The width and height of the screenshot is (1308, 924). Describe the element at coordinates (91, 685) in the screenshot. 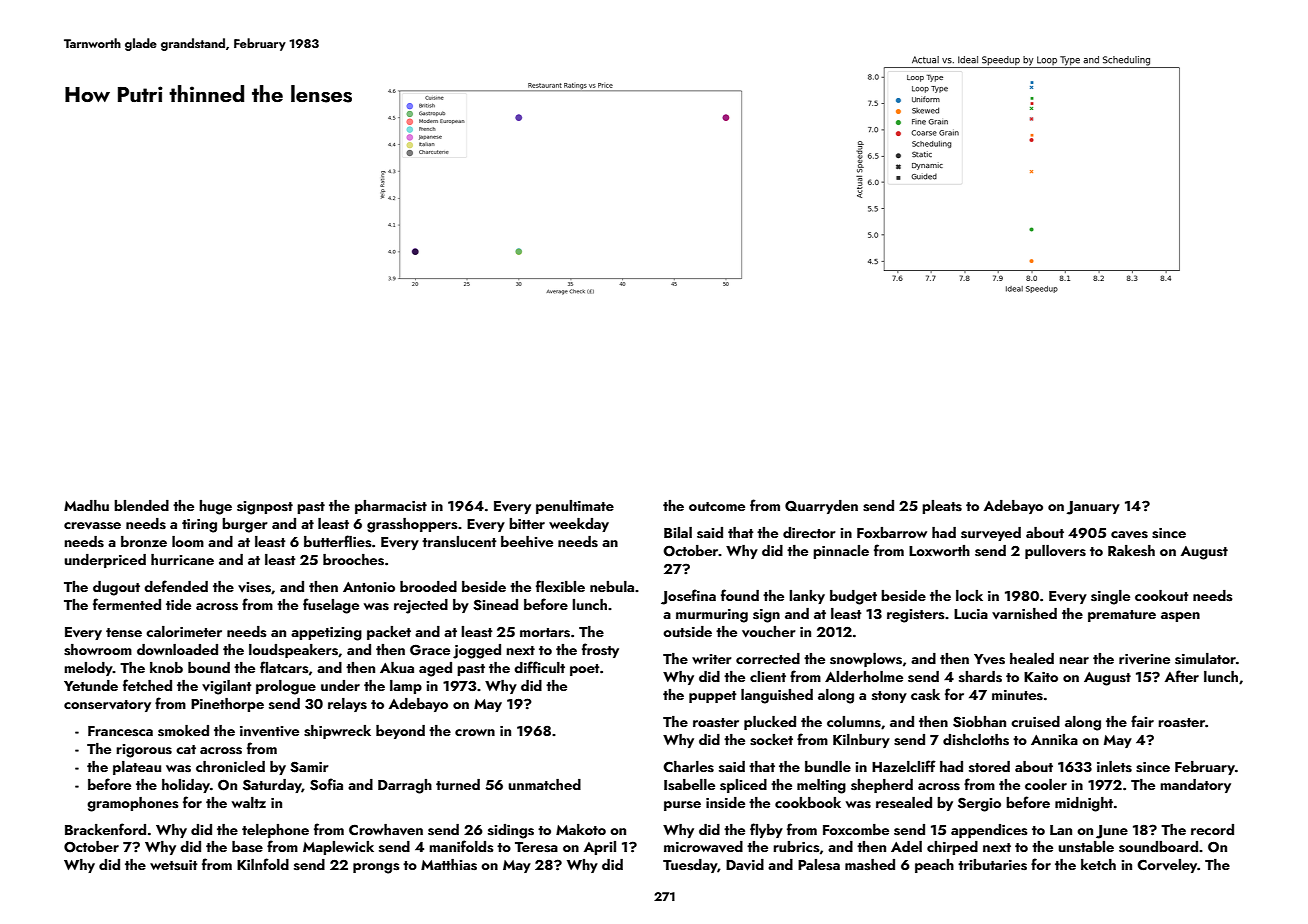

I see `Yetunde` at that location.
